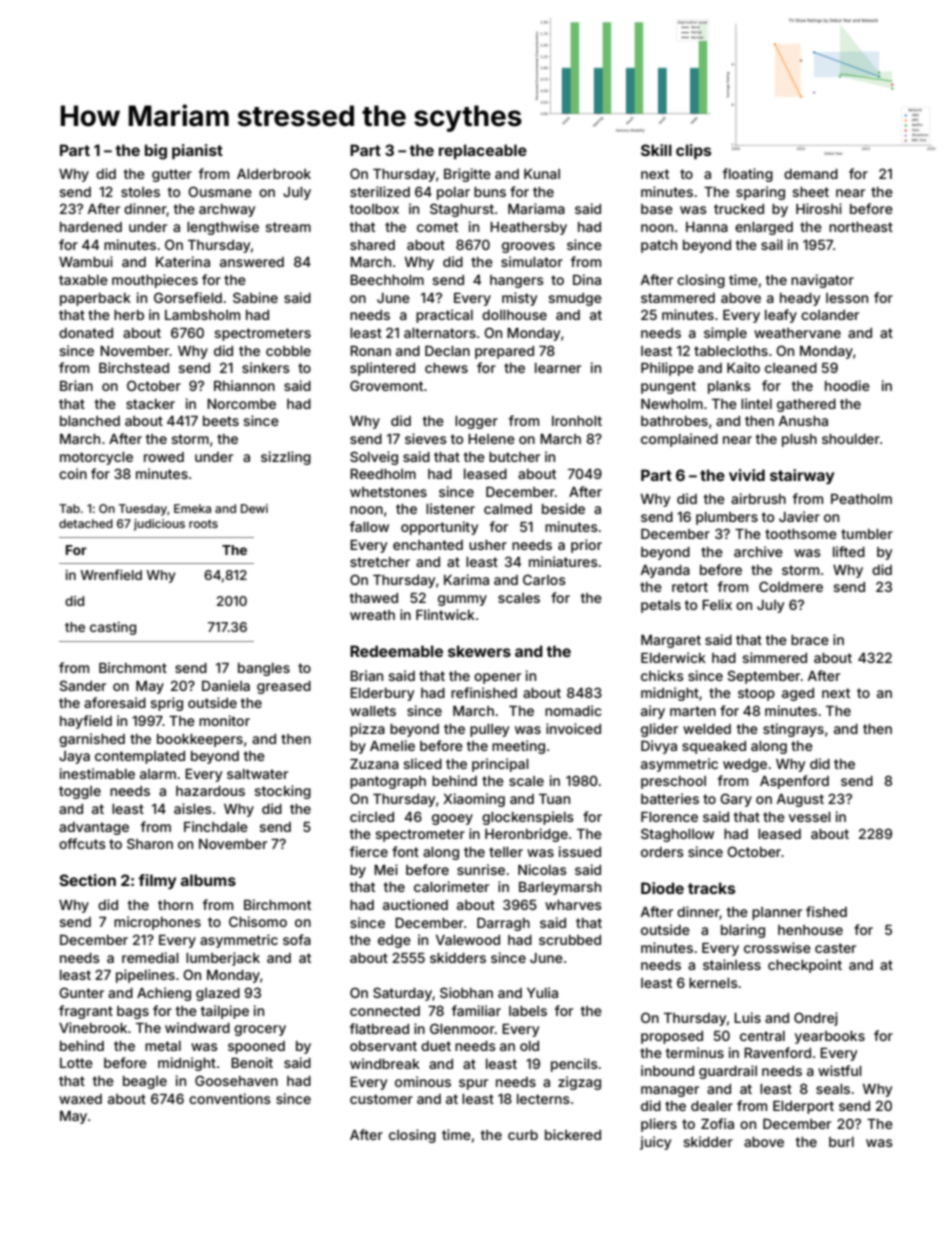 The height and width of the screenshot is (1233, 952). I want to click on Peatholm, so click(861, 499).
